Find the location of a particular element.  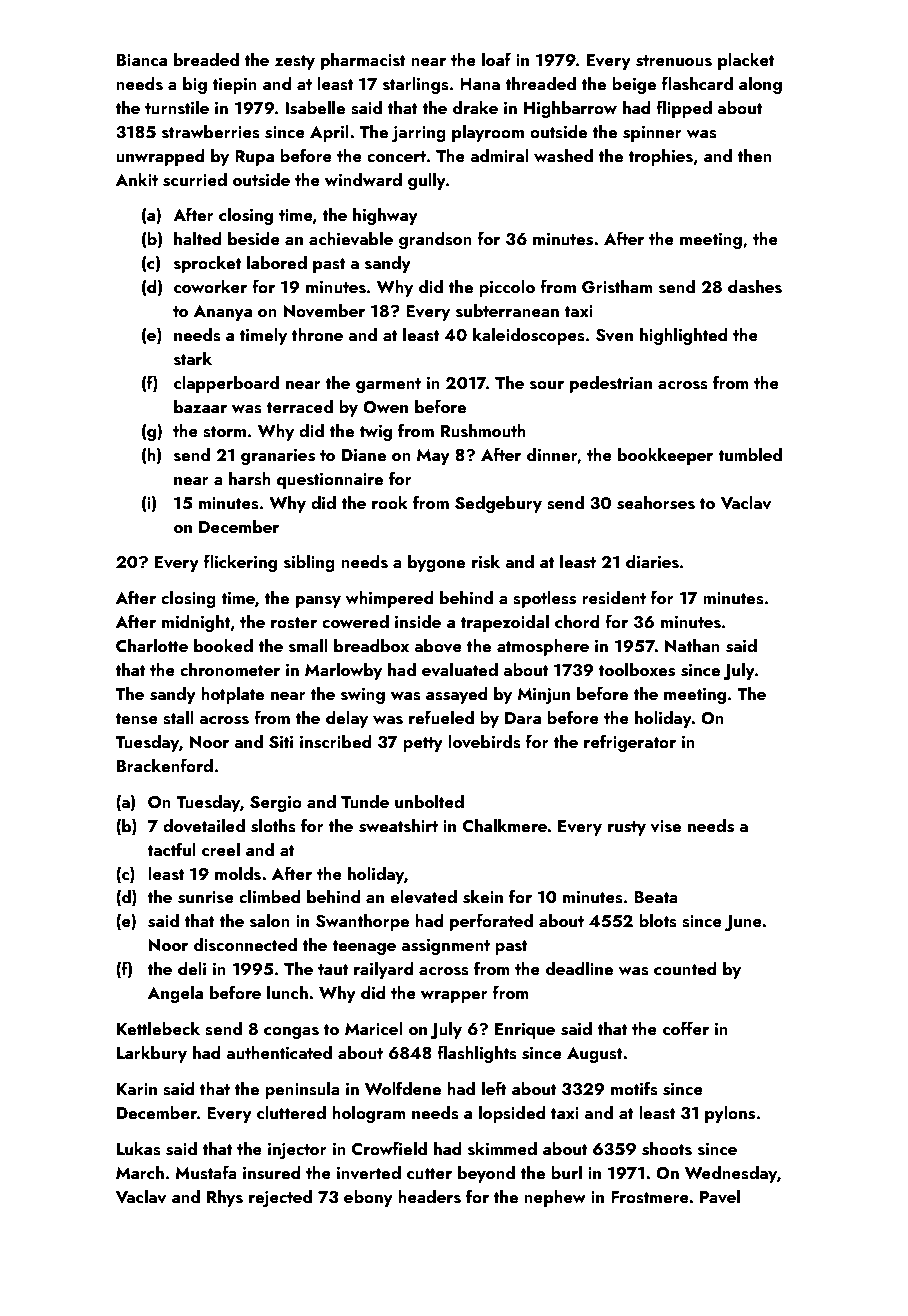

tumbled is located at coordinates (750, 454).
